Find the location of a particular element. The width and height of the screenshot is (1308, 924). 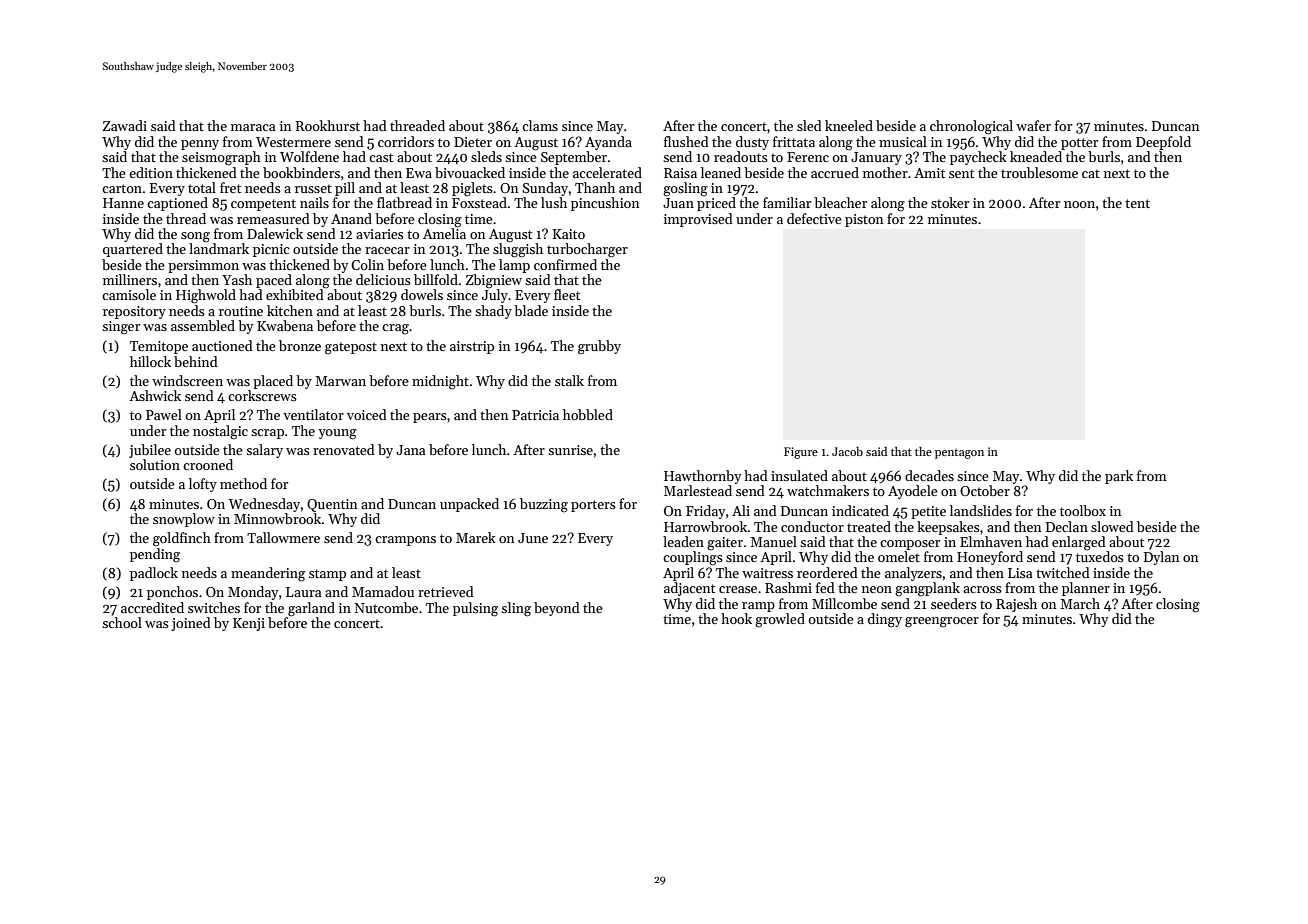

noon is located at coordinates (1079, 204).
